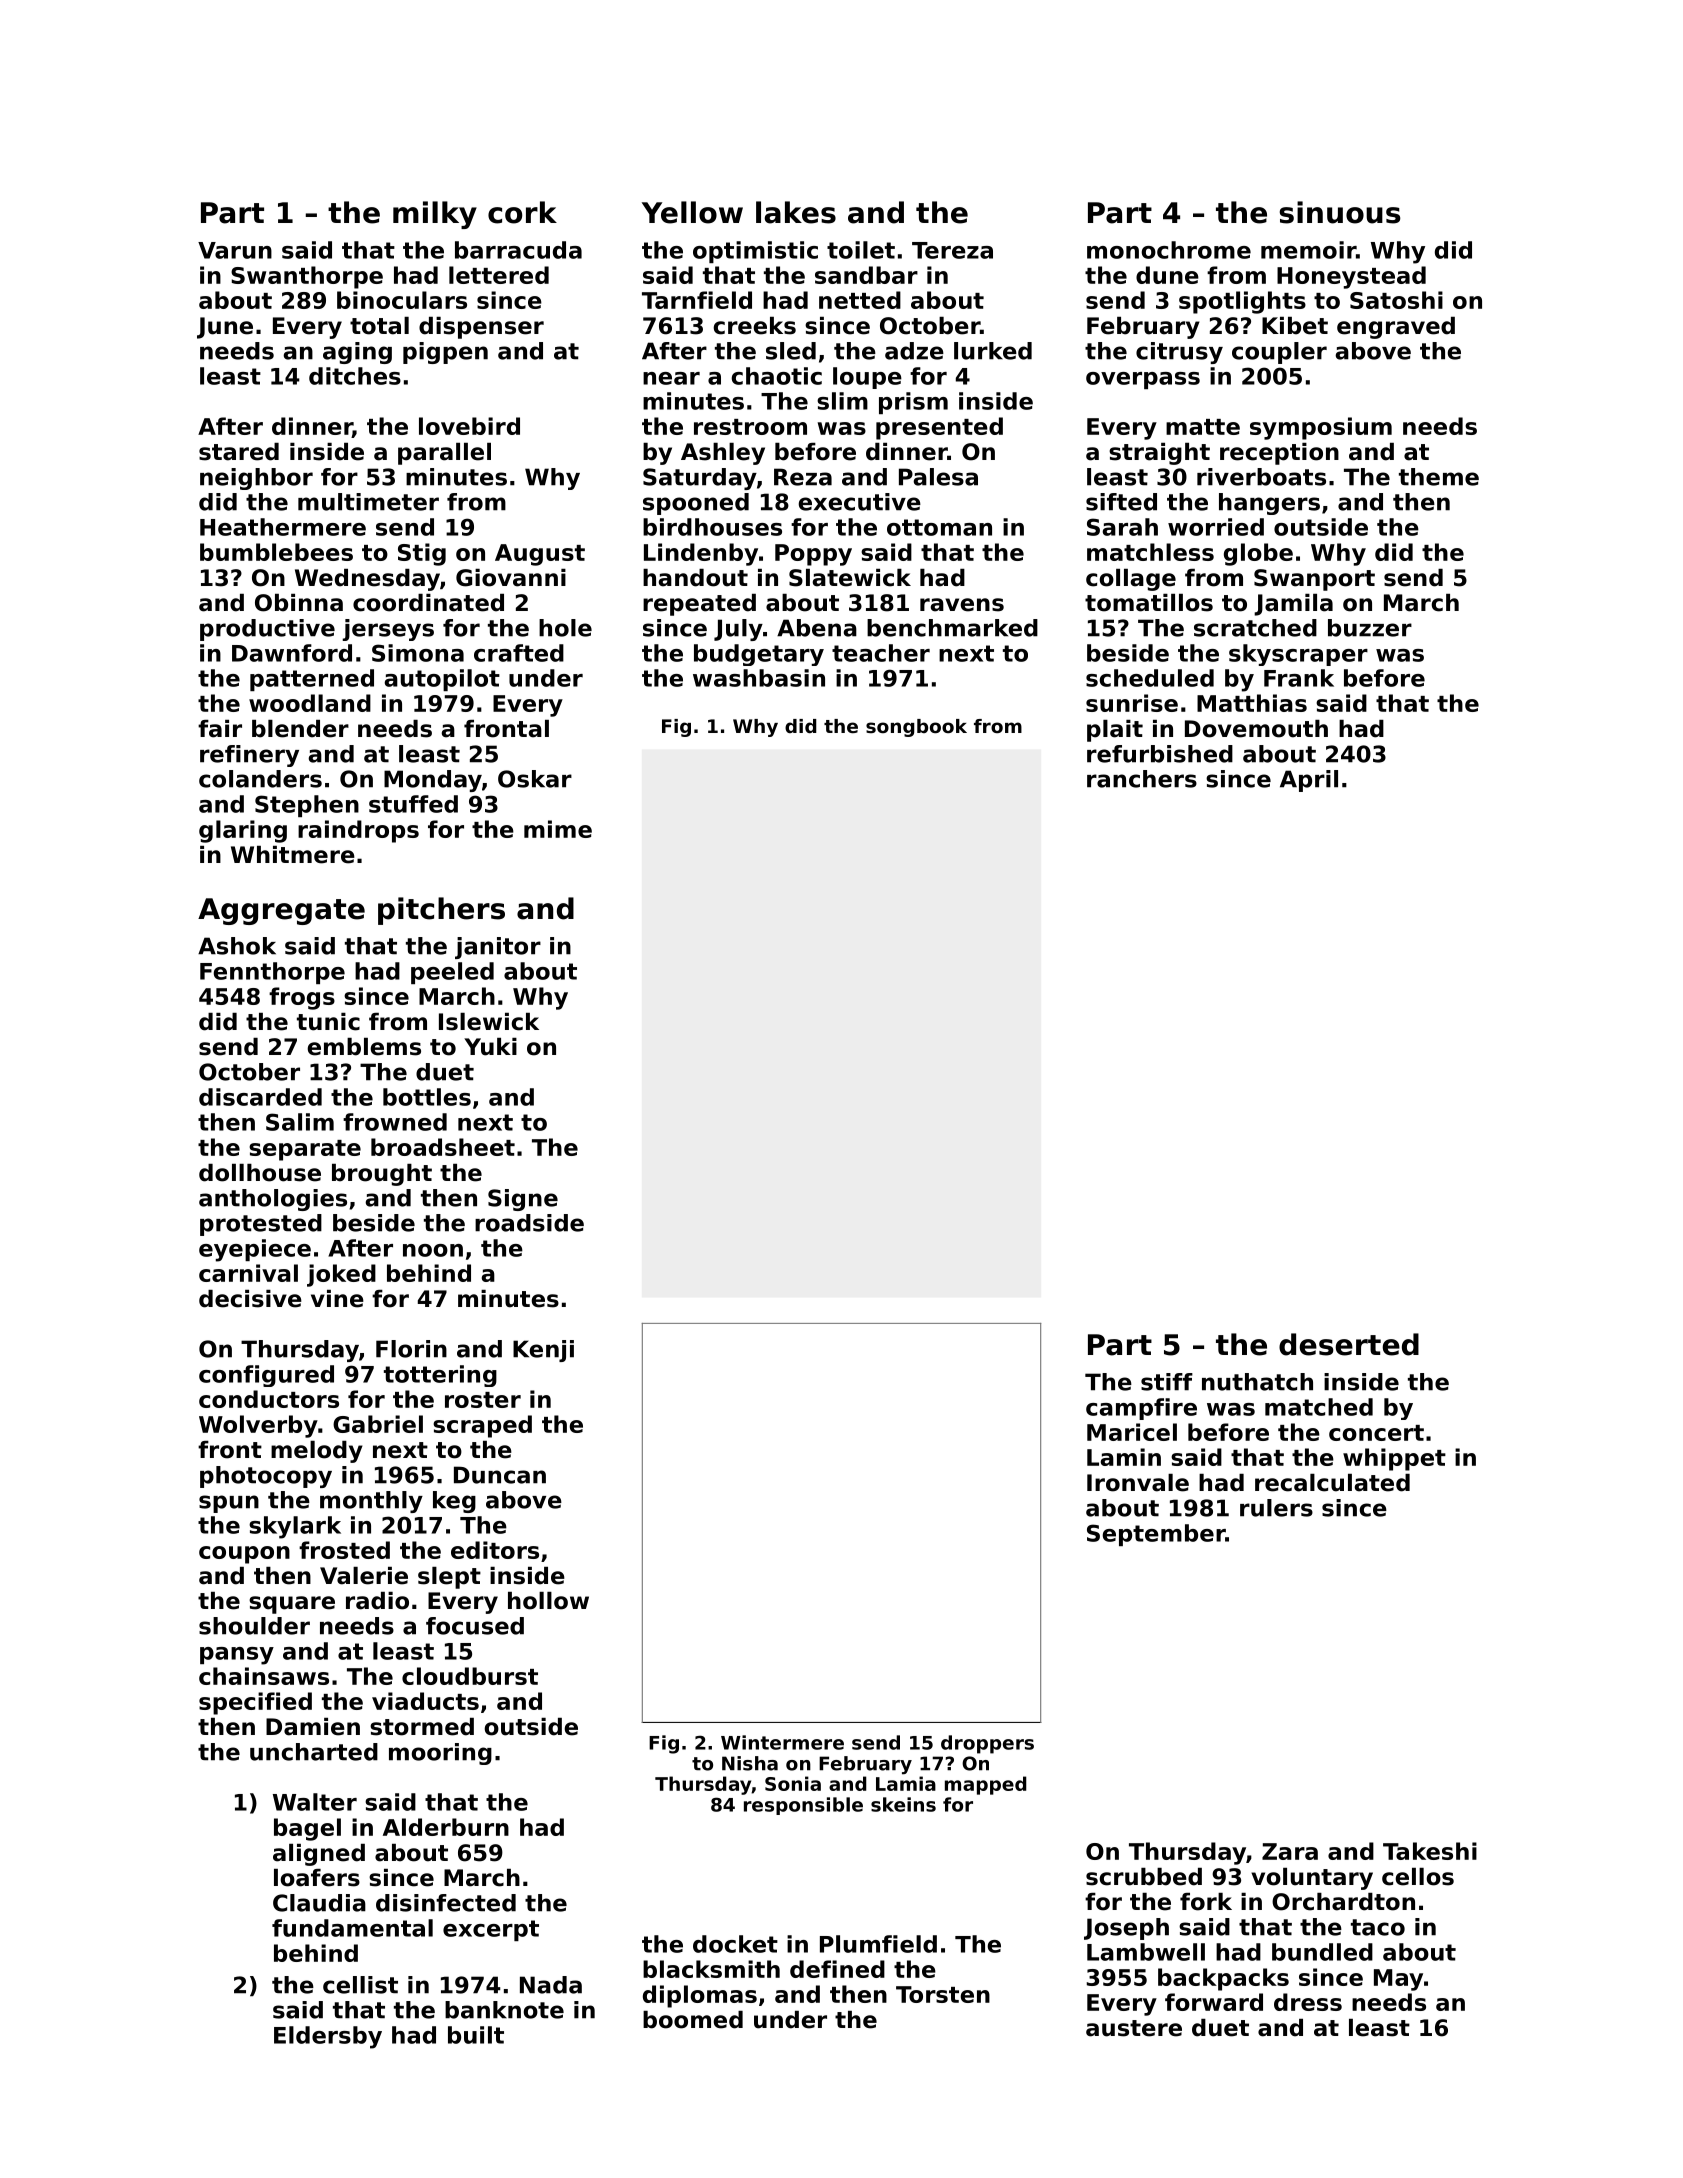  I want to click on bagel, so click(307, 1829).
